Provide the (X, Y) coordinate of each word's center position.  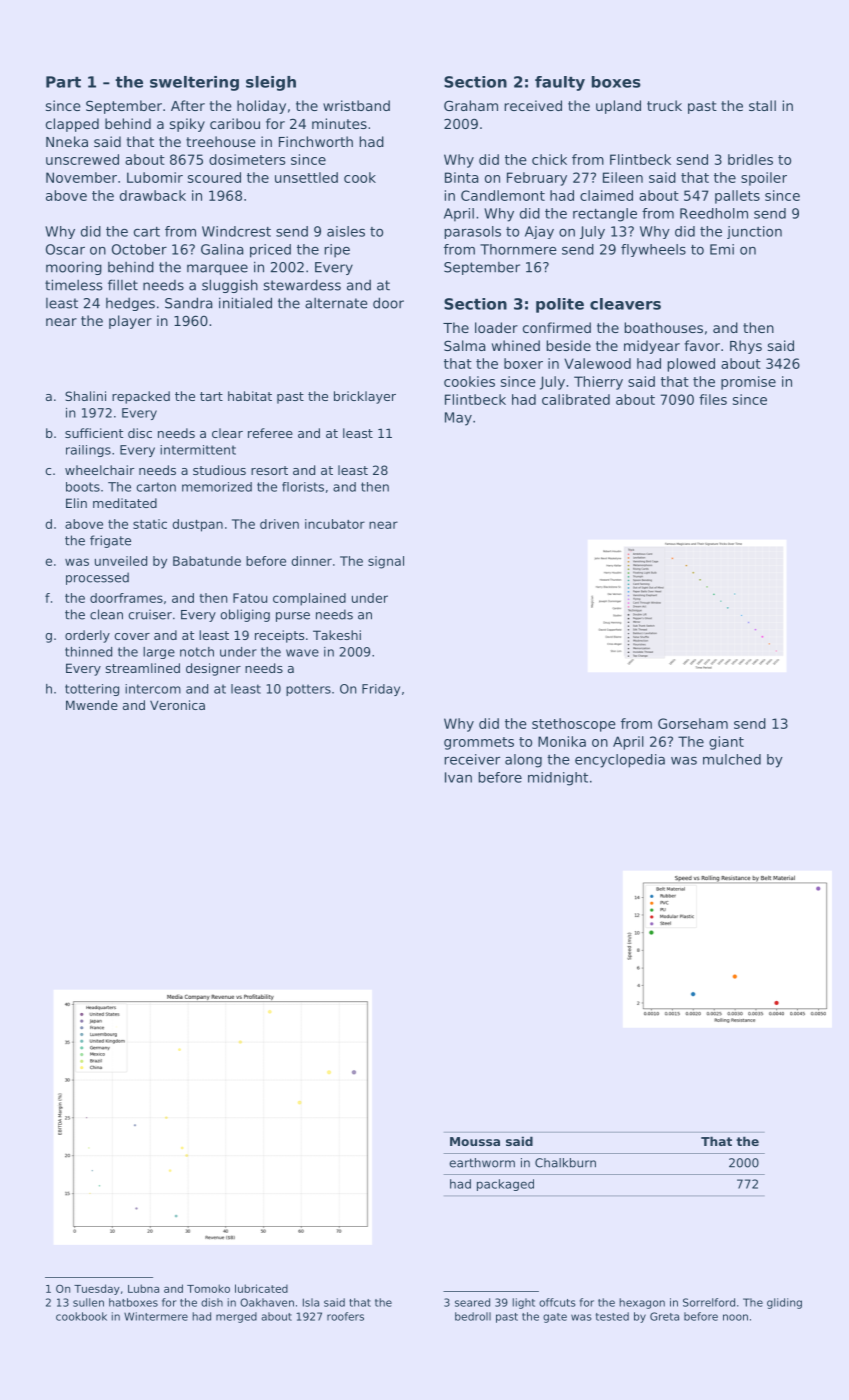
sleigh (271, 83)
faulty (560, 83)
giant (726, 743)
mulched (732, 759)
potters (308, 690)
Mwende (92, 705)
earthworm (482, 1163)
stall (762, 105)
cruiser (150, 614)
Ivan (458, 777)
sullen (88, 1302)
